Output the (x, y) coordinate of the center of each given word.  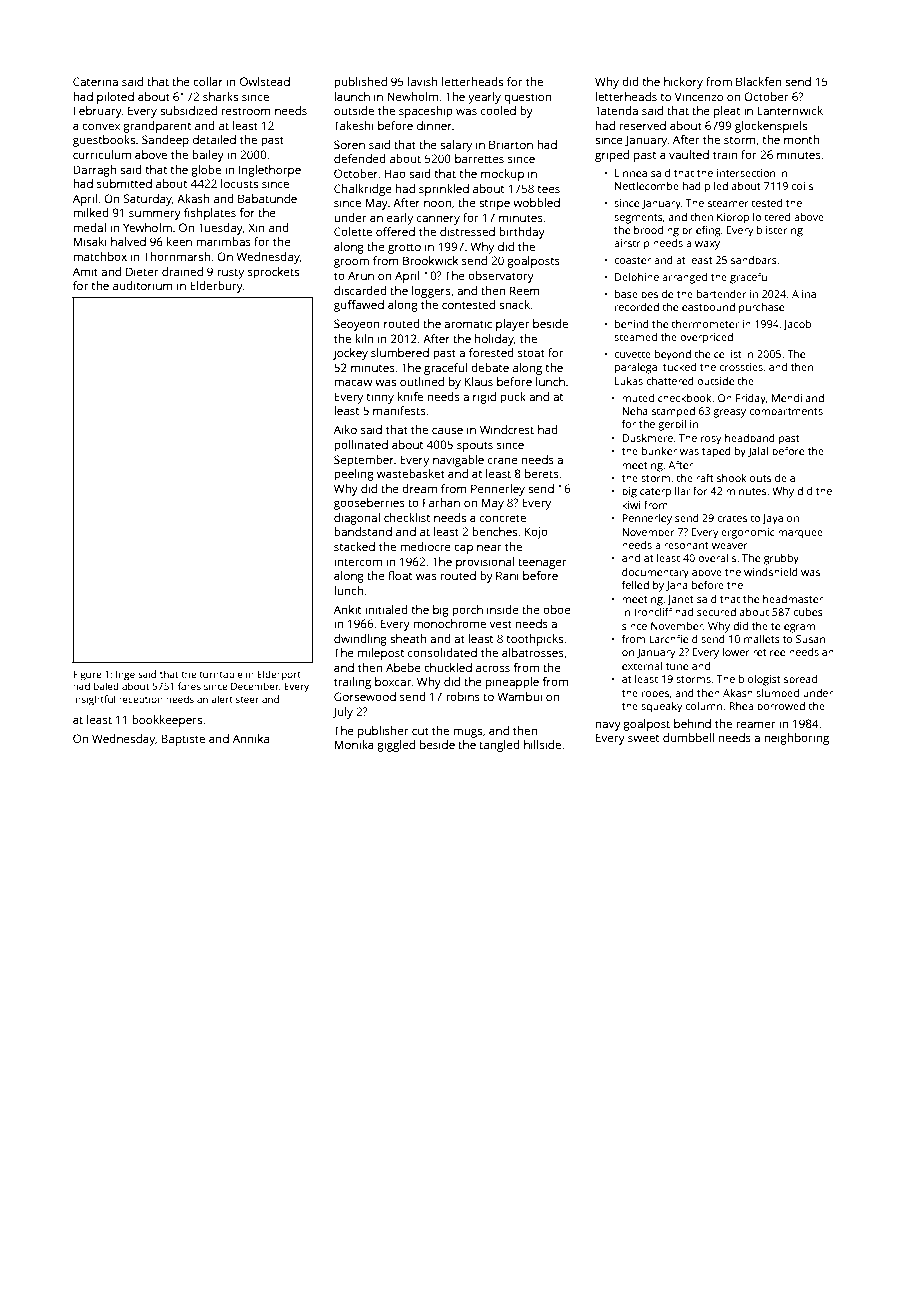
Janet (680, 600)
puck (513, 398)
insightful (94, 700)
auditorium (143, 285)
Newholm (412, 96)
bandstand (363, 531)
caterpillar (665, 492)
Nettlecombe (647, 186)
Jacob (797, 325)
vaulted (689, 154)
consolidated (442, 652)
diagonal (357, 519)
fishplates (210, 214)
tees (548, 189)
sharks (220, 96)
